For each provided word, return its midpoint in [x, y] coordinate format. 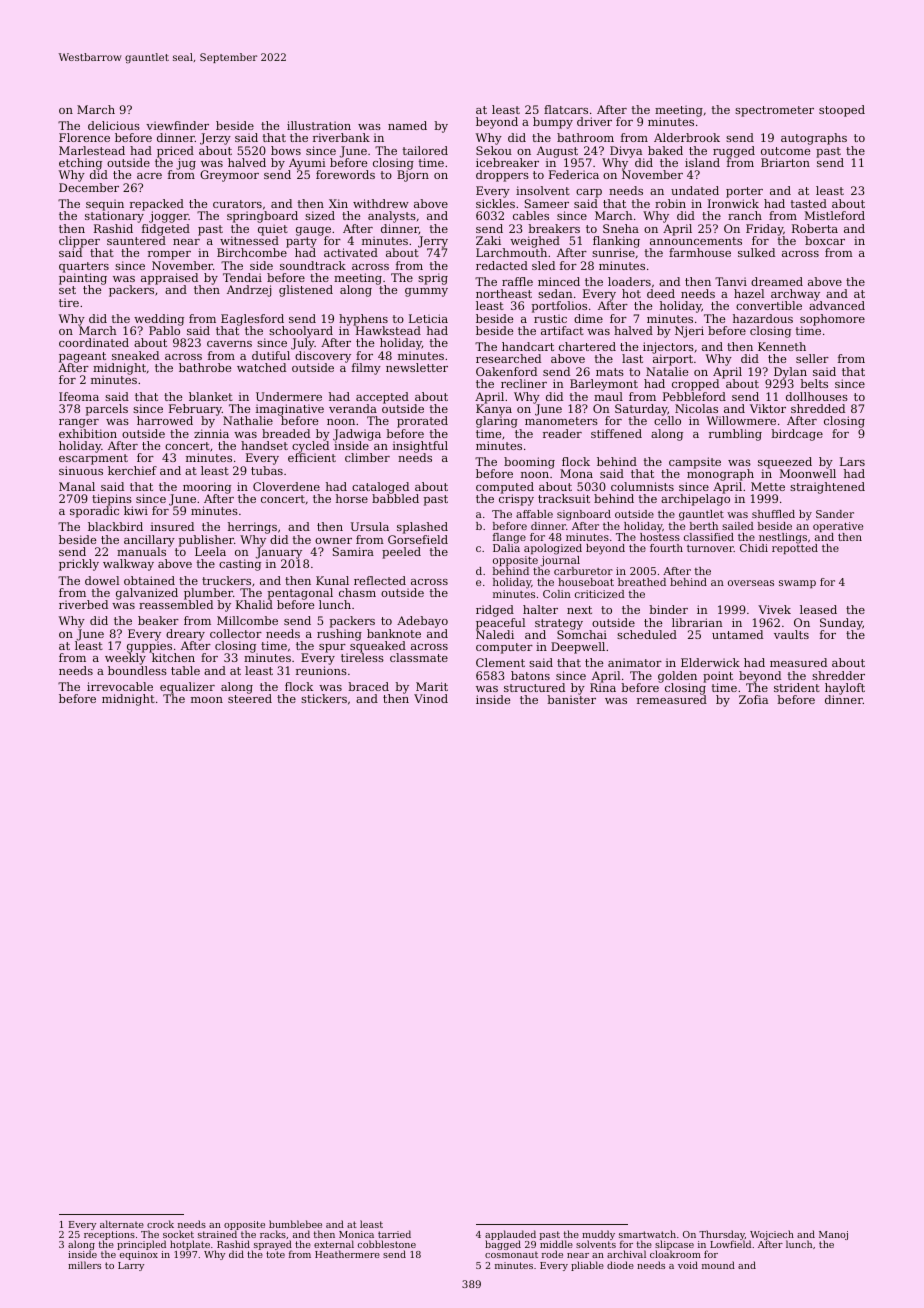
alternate [122, 1224]
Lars [852, 461]
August [557, 152]
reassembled [176, 604]
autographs [814, 139]
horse [352, 498]
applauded [510, 1235]
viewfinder [177, 125]
